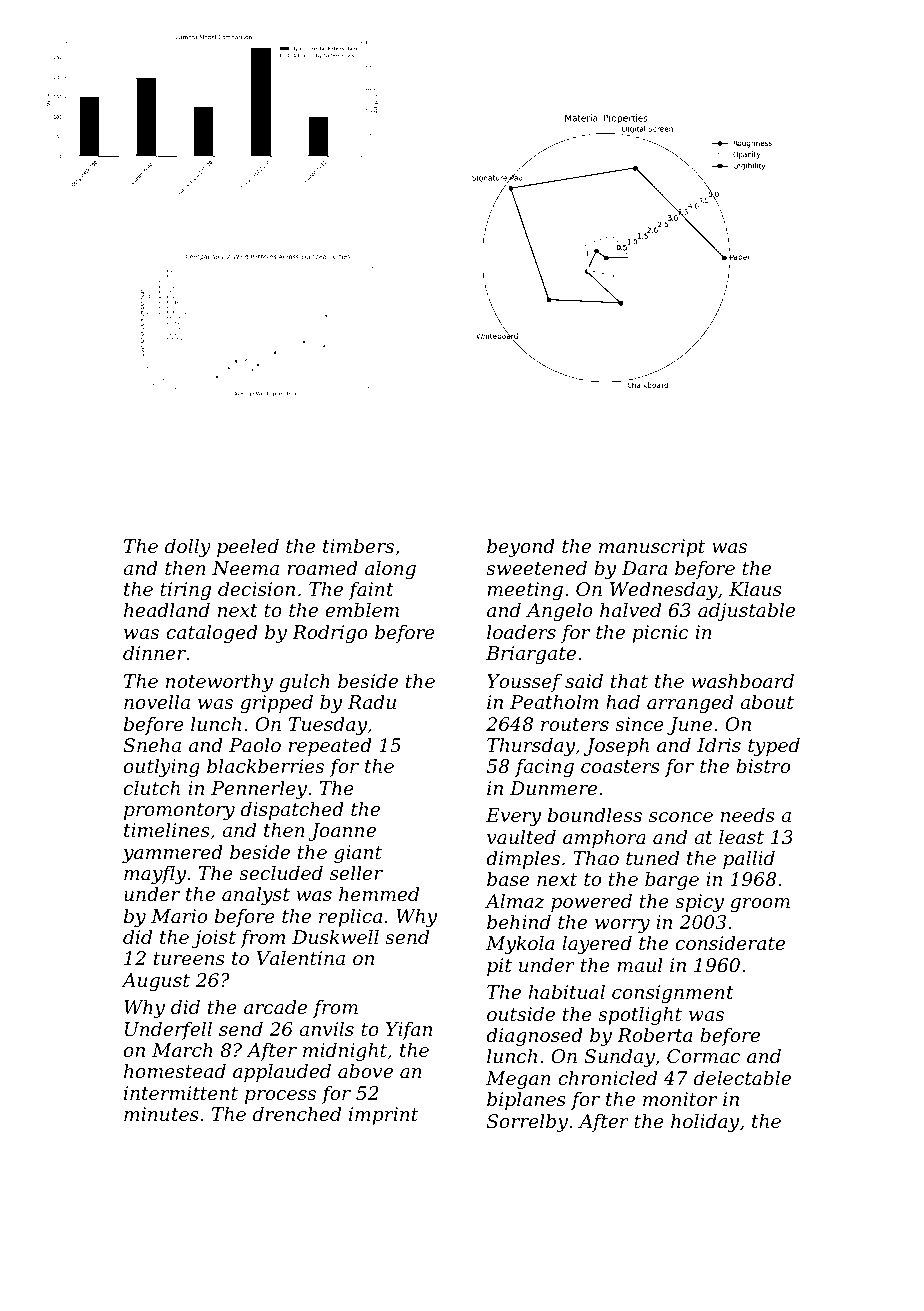  I want to click on dolly, so click(188, 548).
